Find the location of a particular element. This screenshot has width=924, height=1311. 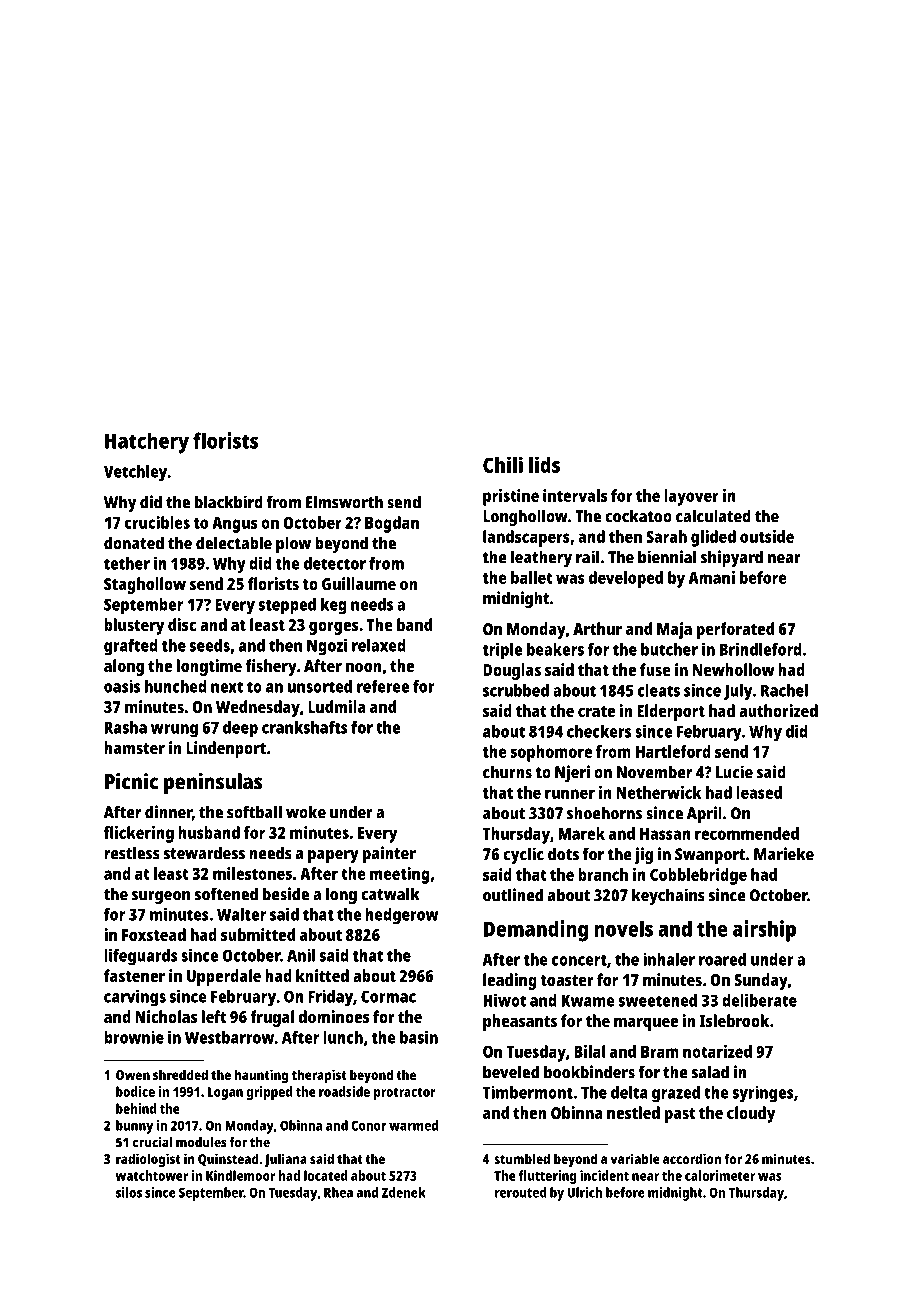

Cobblebridge is located at coordinates (698, 876).
